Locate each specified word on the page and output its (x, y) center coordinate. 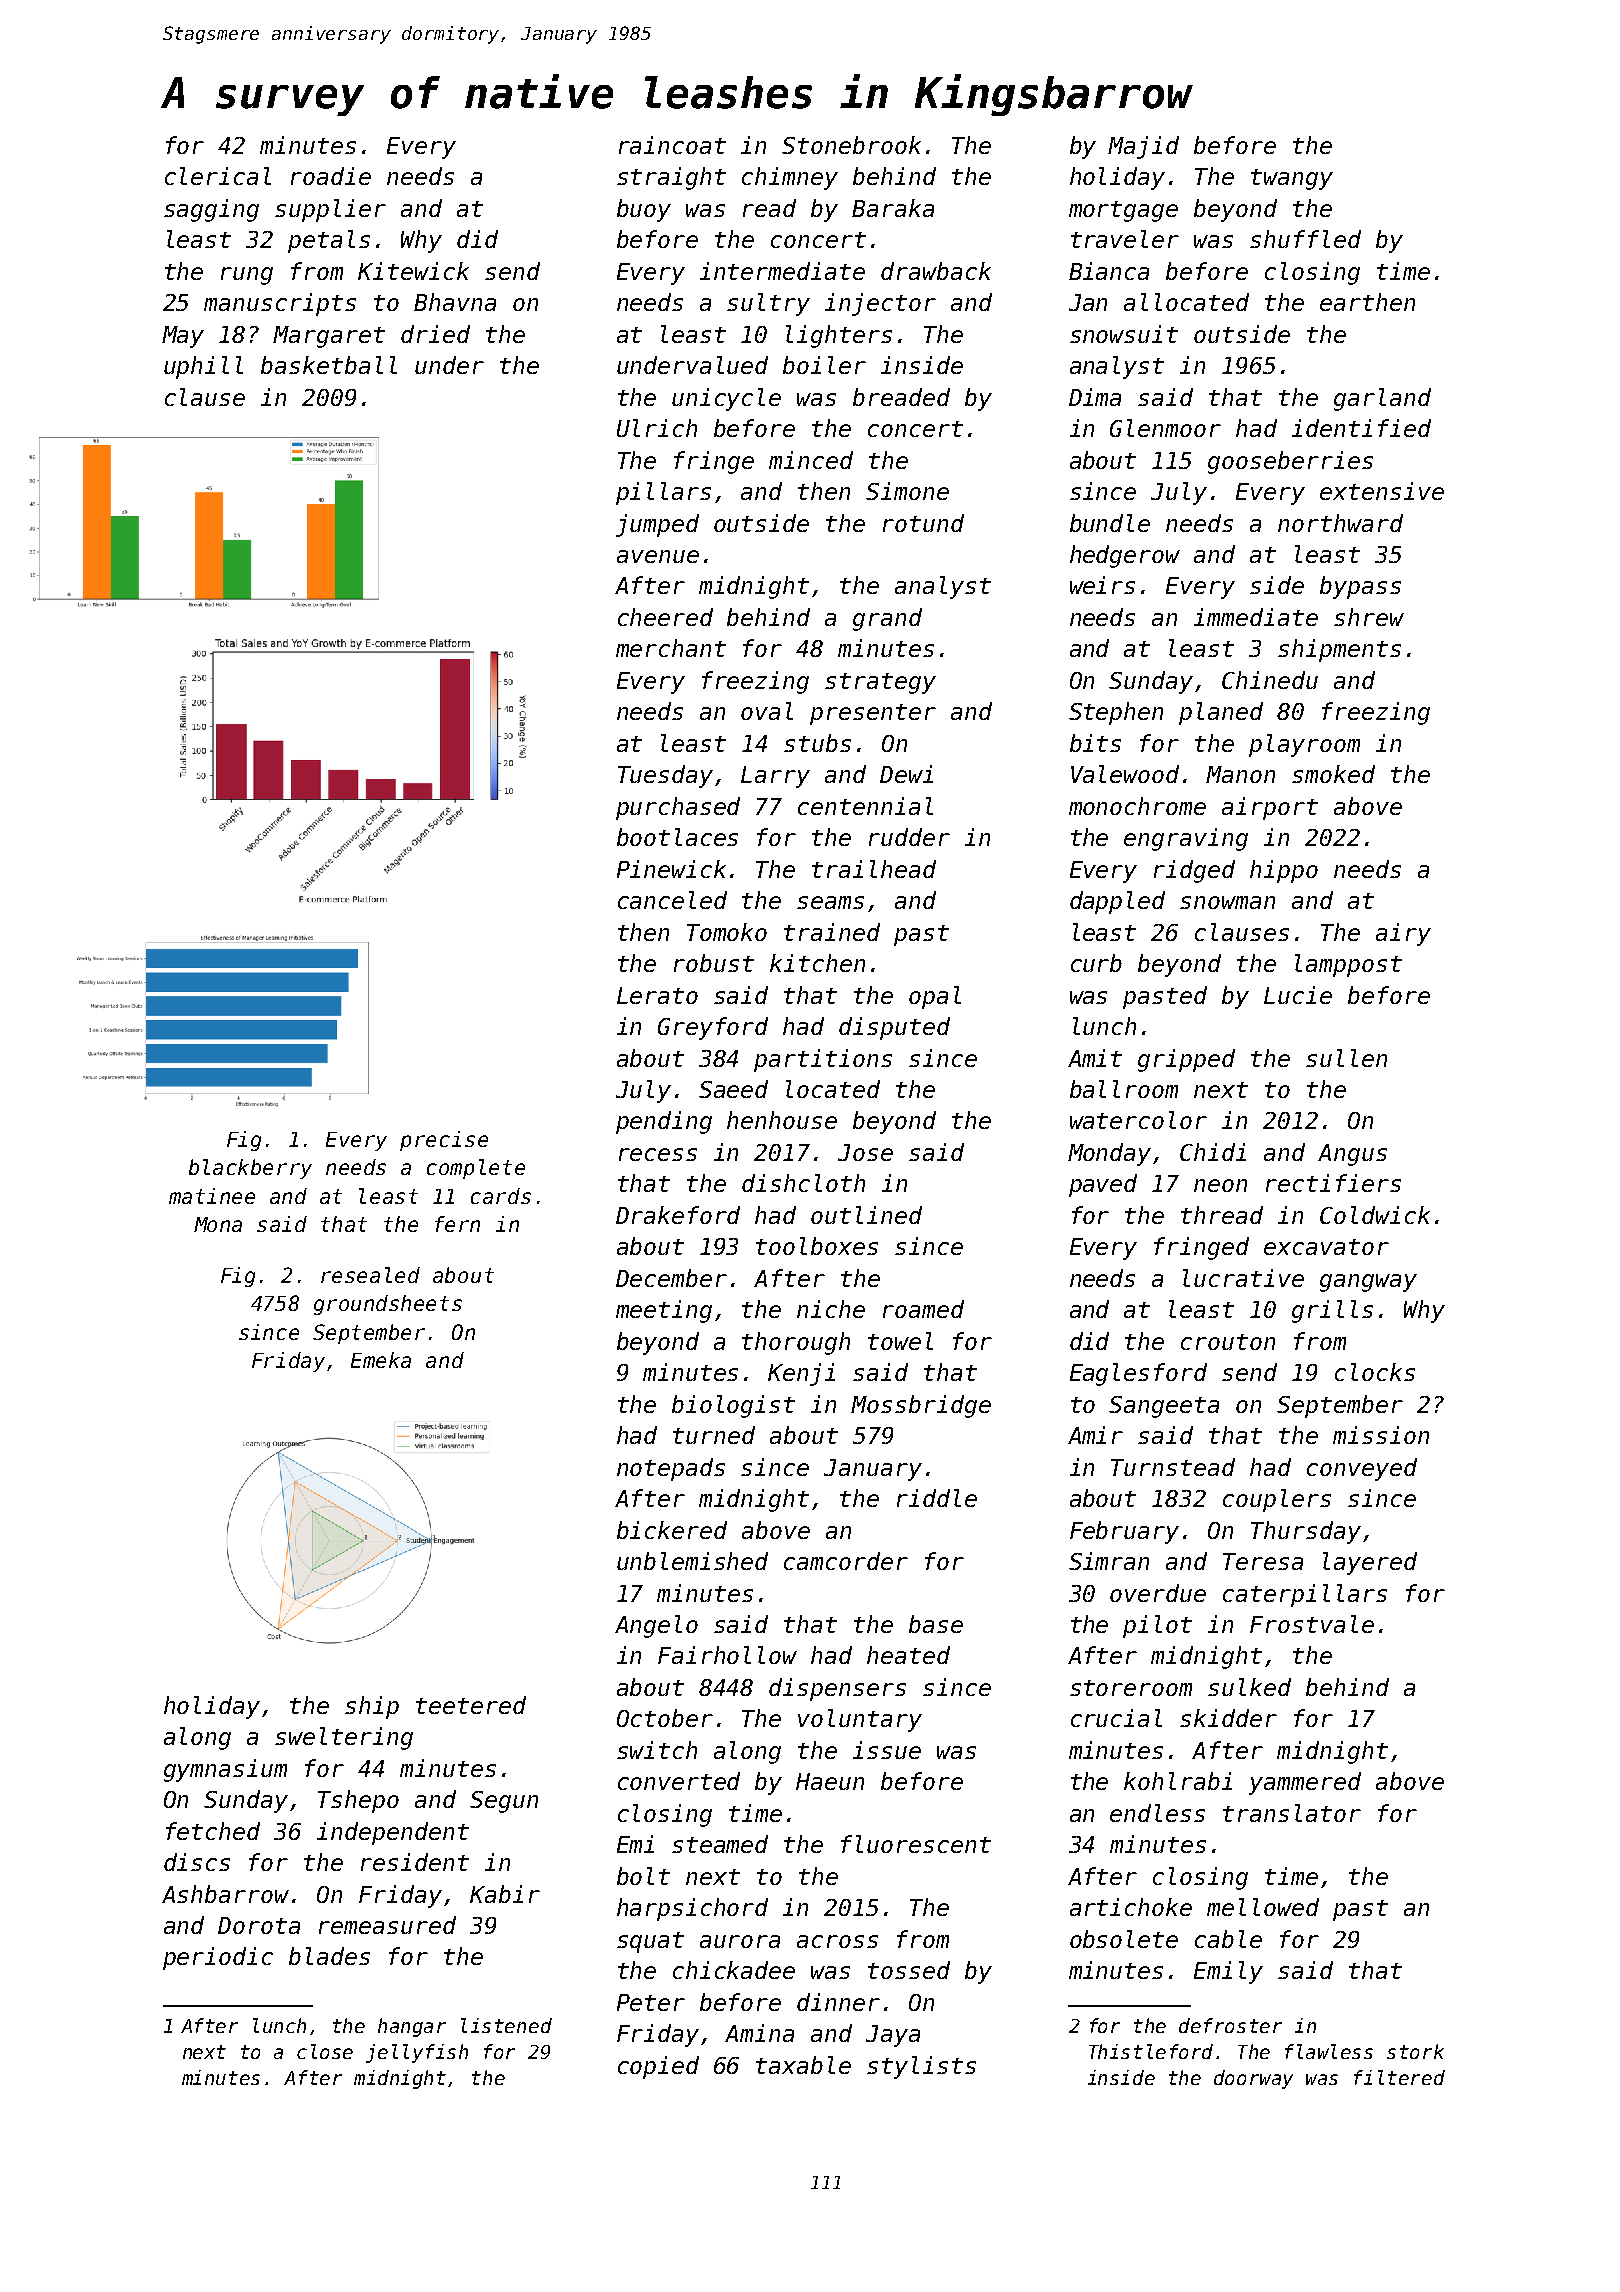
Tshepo (358, 1801)
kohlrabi (1178, 1781)
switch (657, 1750)
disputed (894, 1028)
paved (1103, 1185)
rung (247, 276)
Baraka (893, 208)
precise (444, 1141)
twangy (1292, 179)
